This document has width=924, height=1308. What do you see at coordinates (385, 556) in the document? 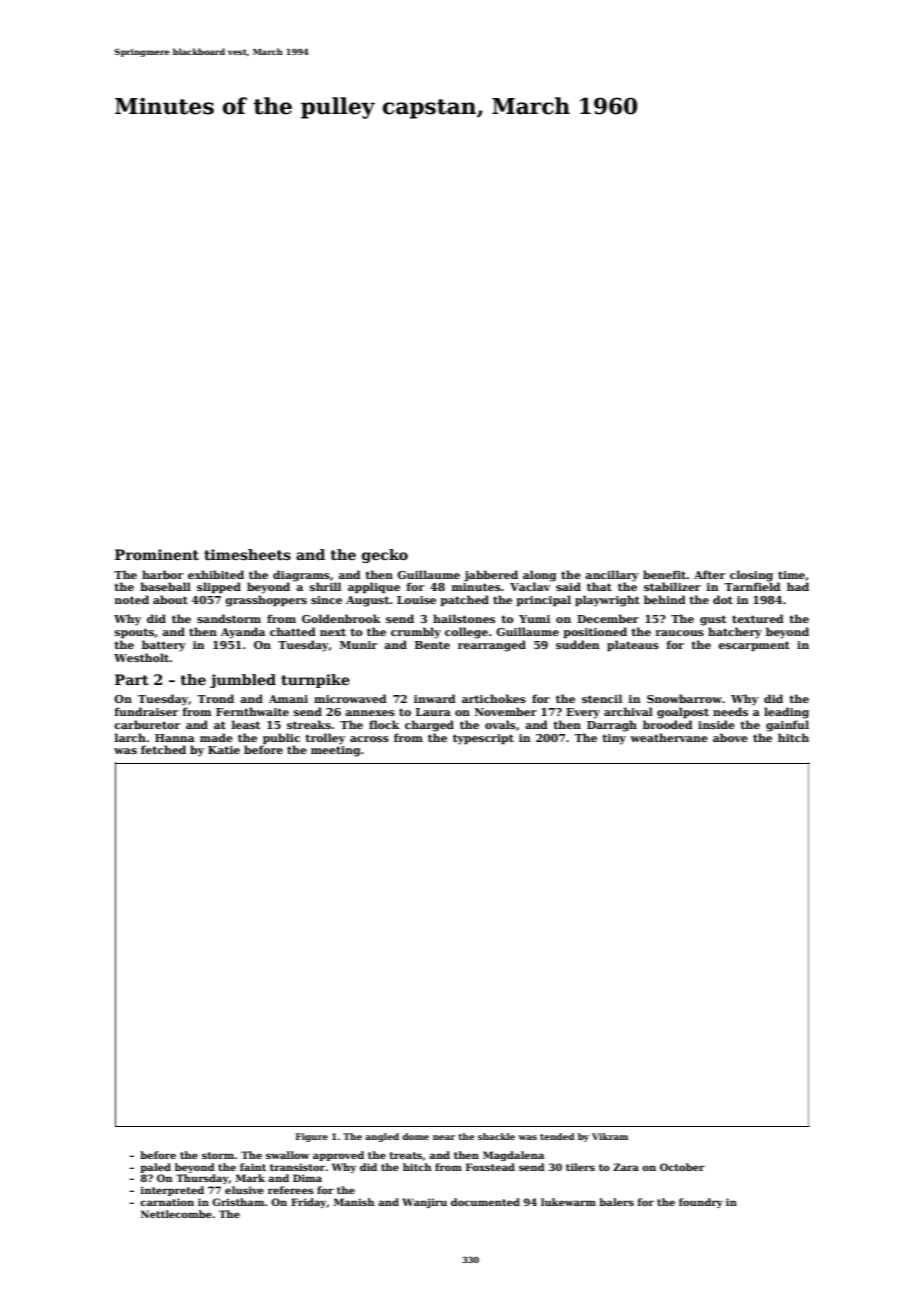
I see `gecko` at bounding box center [385, 556].
